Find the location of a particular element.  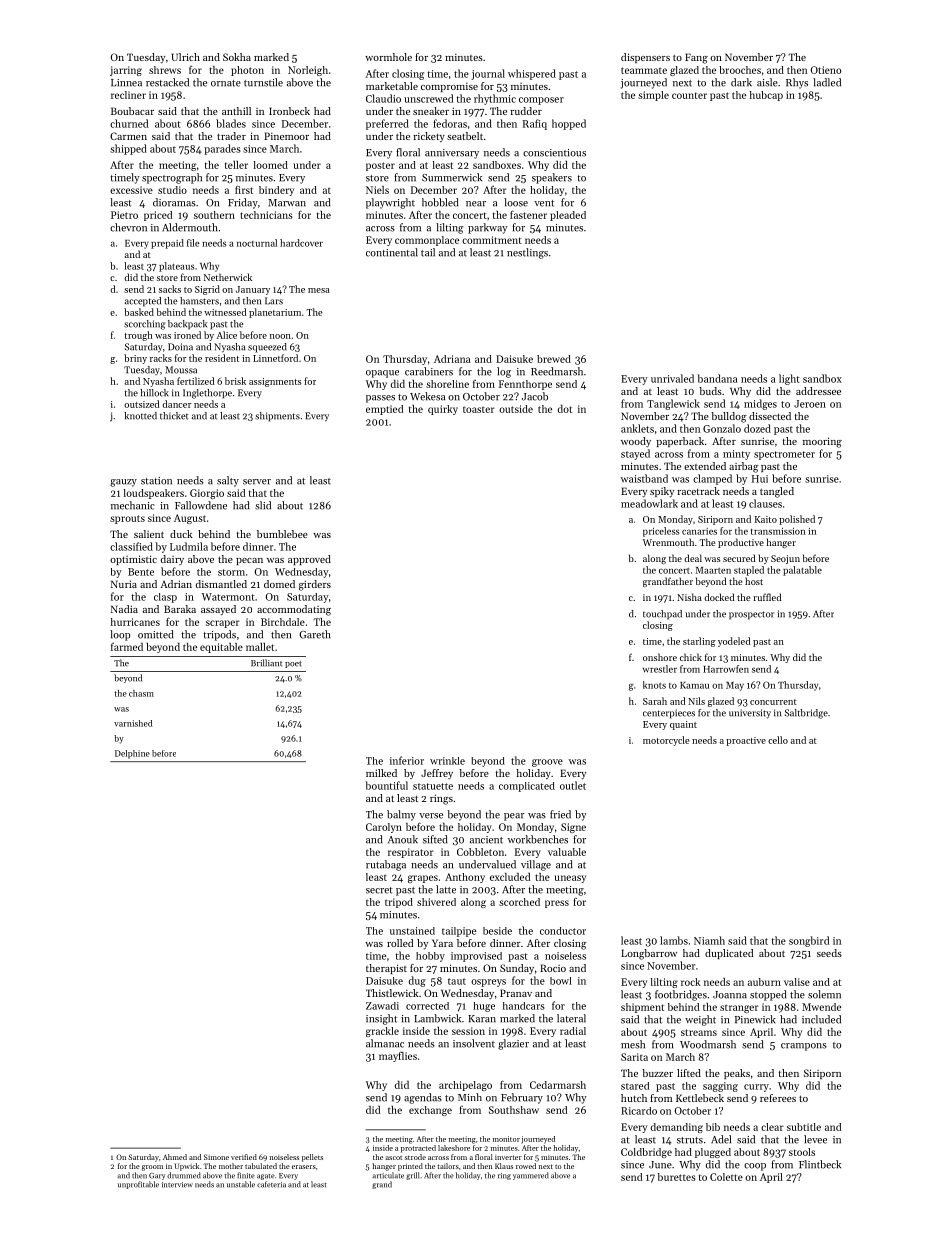

dismantled is located at coordinates (221, 584).
